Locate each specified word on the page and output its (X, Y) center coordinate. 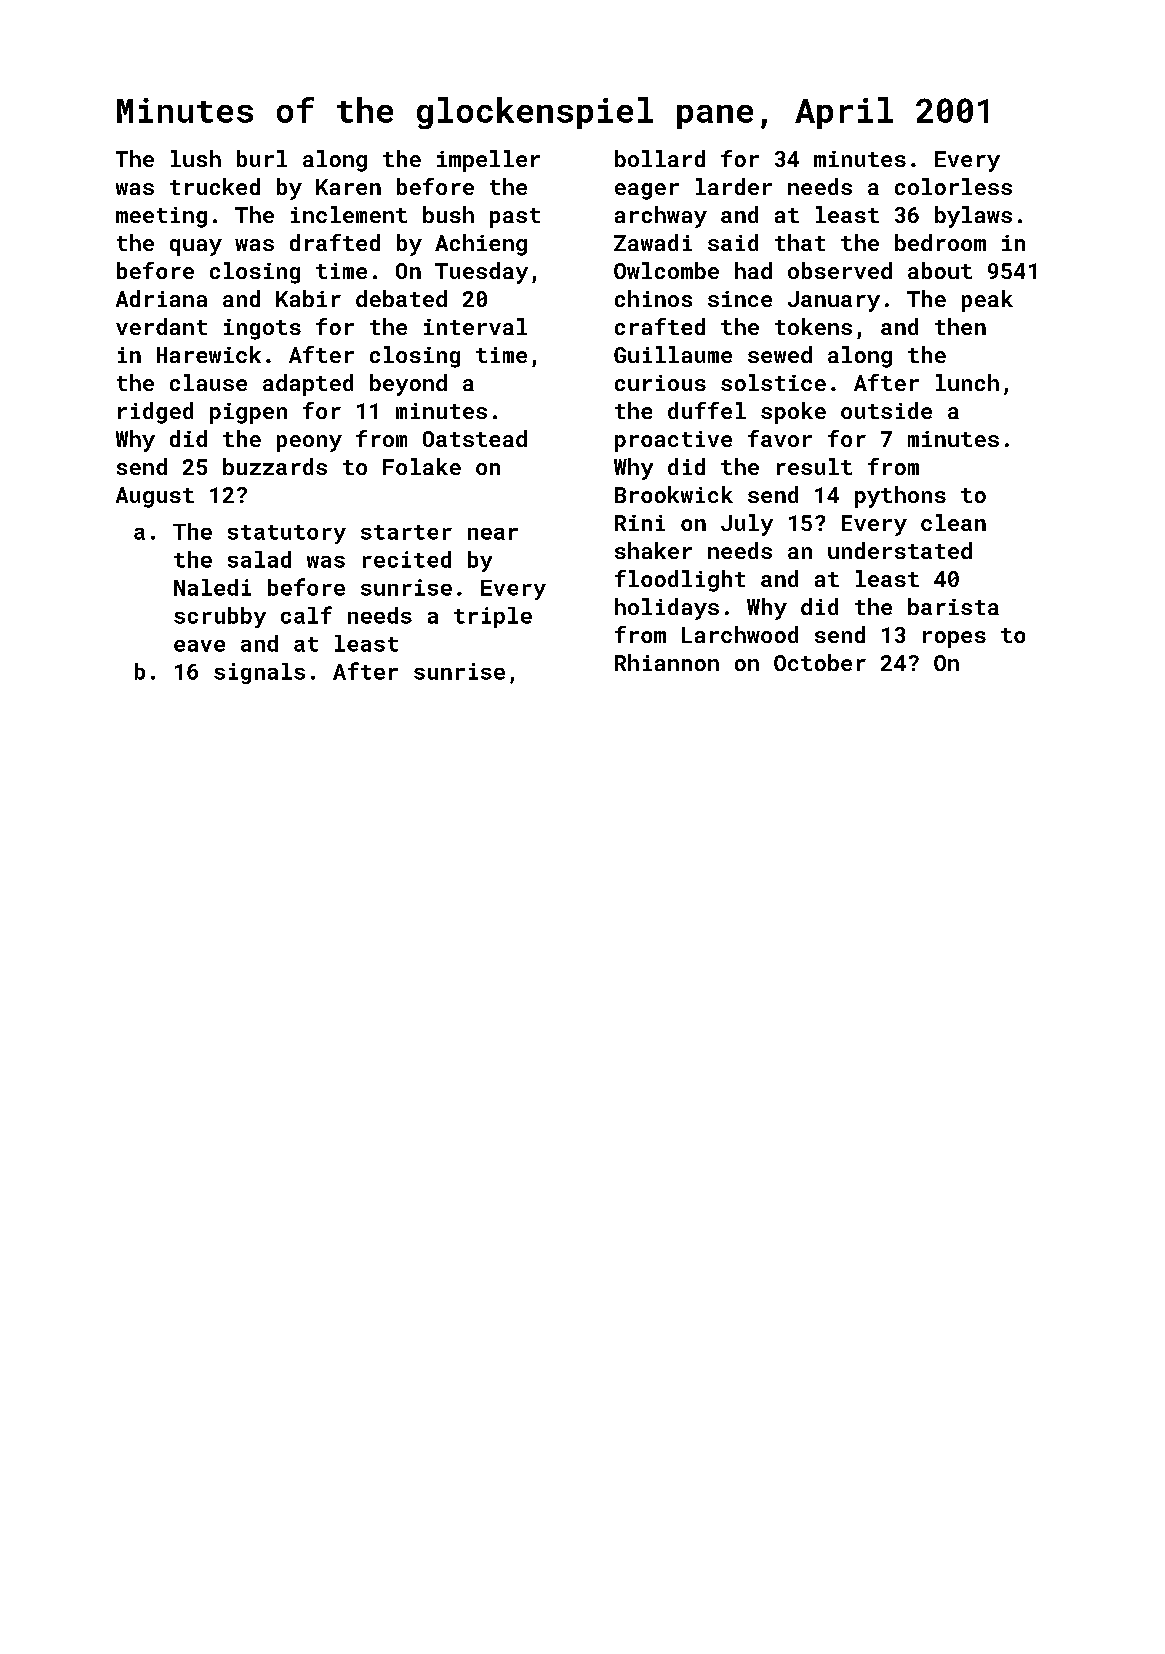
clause (208, 382)
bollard (660, 158)
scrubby (220, 617)
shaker (653, 550)
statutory (287, 534)
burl (262, 158)
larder (734, 186)
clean (953, 522)
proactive (673, 441)
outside (886, 410)
